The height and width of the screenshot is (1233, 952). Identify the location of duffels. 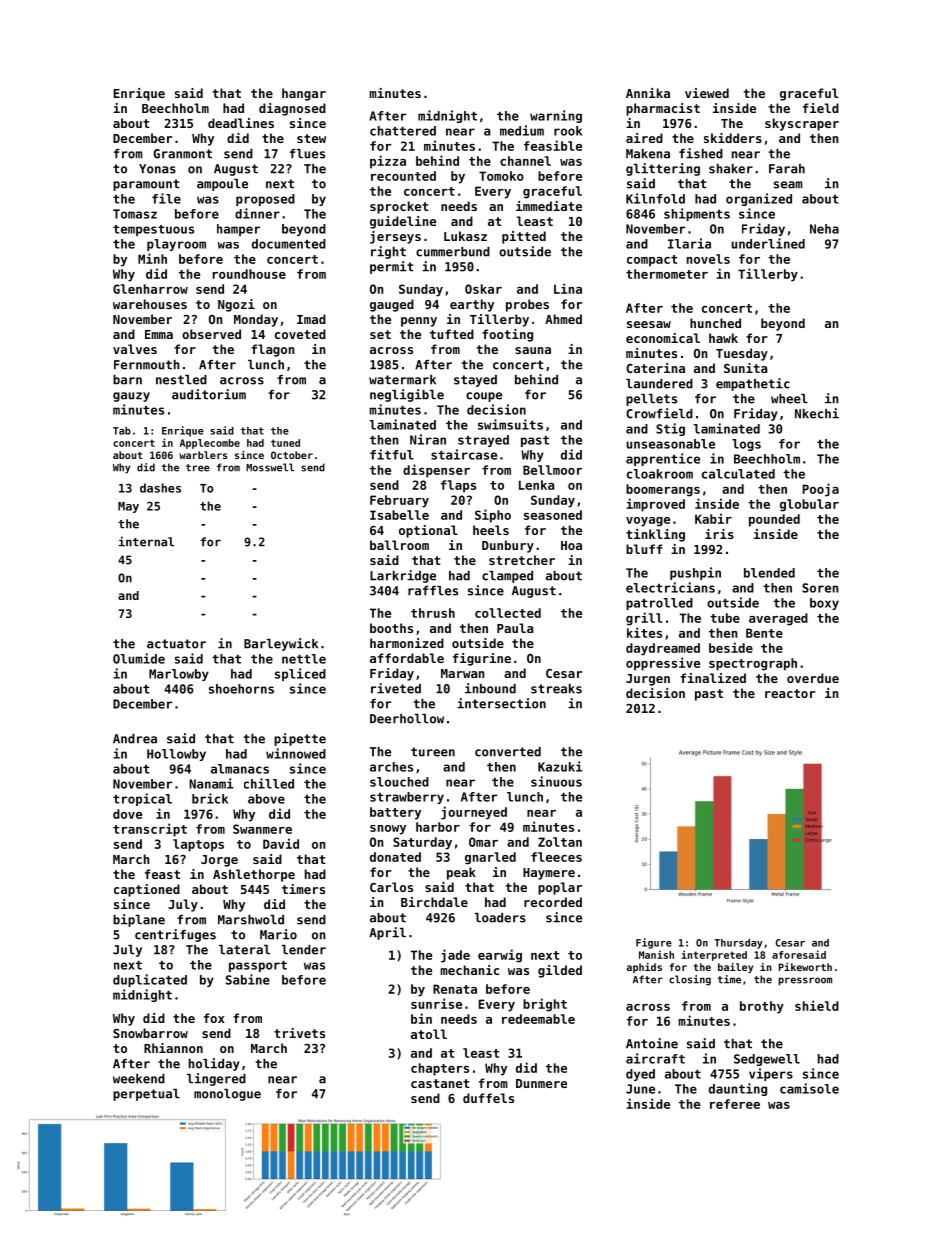
(488, 1098).
